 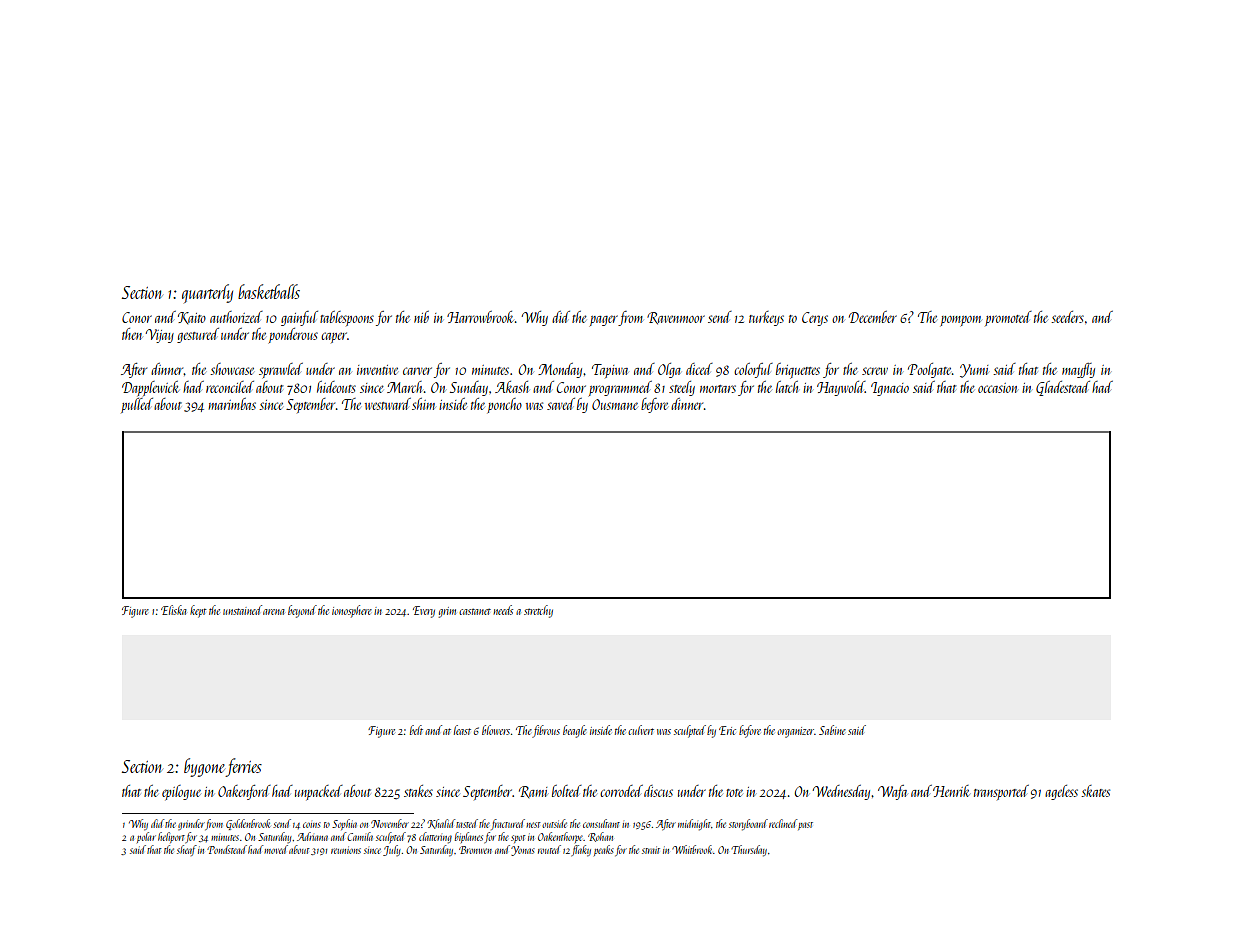 I want to click on stretchy, so click(x=538, y=611).
